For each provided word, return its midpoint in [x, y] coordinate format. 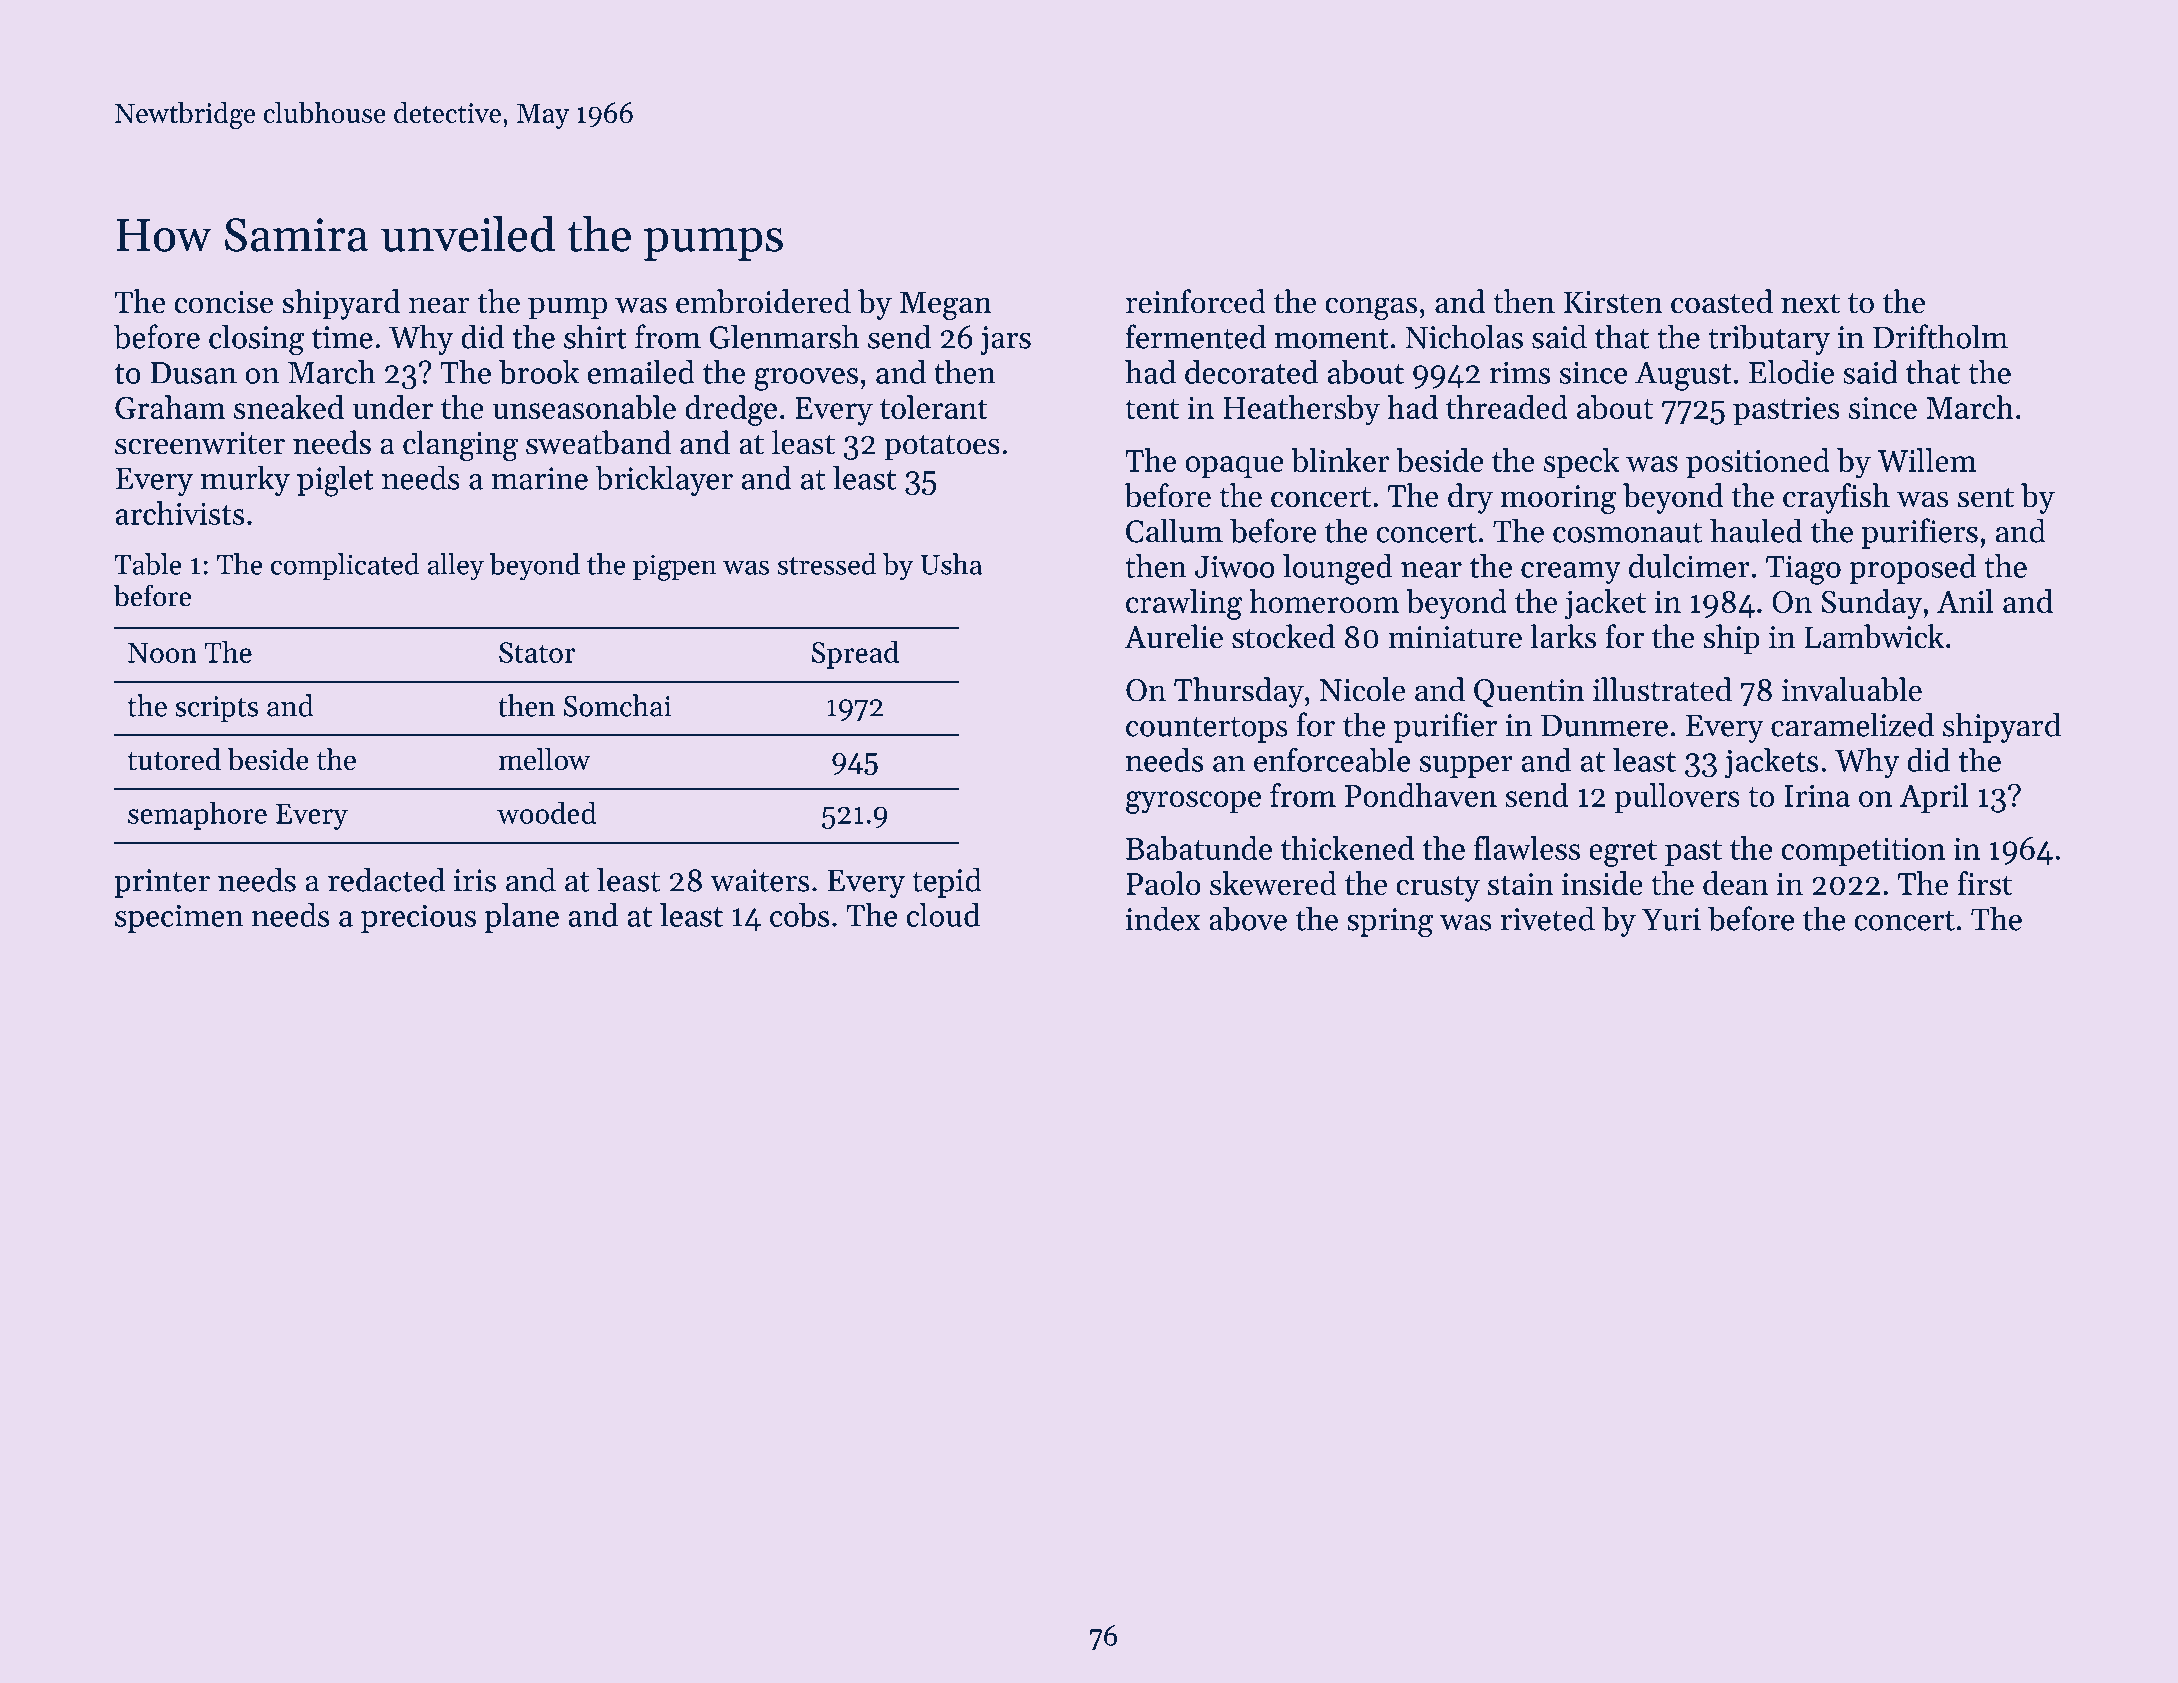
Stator [537, 652]
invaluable [1852, 689]
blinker [1340, 460]
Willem [1927, 460]
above [1248, 918]
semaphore [197, 815]
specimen [179, 918]
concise [224, 302]
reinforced [1196, 301]
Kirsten [1613, 302]
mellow [544, 759]
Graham [170, 407]
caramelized [1852, 724]
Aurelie [1173, 636]
